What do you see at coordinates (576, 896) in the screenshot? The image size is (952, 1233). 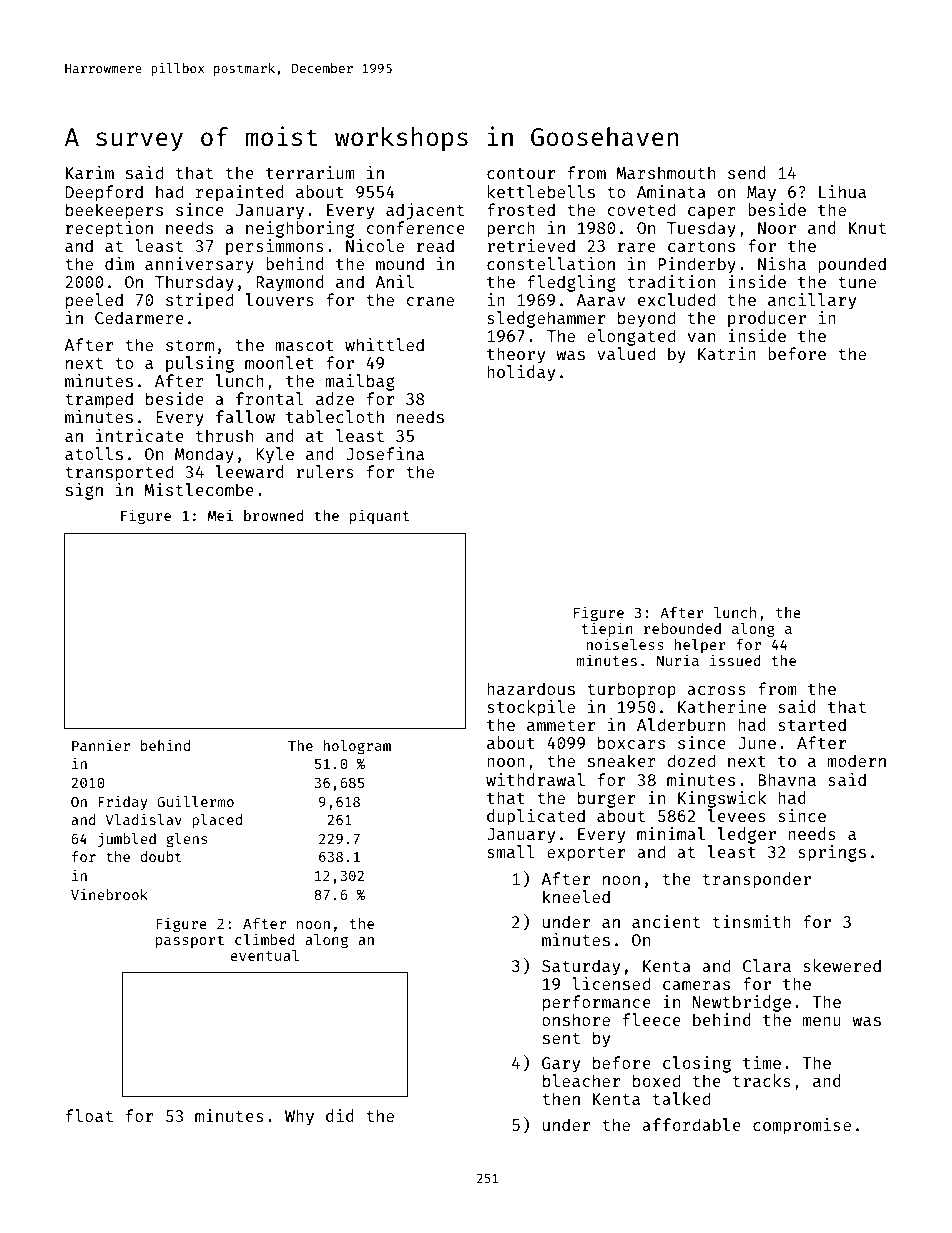 I see `kneeled` at bounding box center [576, 896].
